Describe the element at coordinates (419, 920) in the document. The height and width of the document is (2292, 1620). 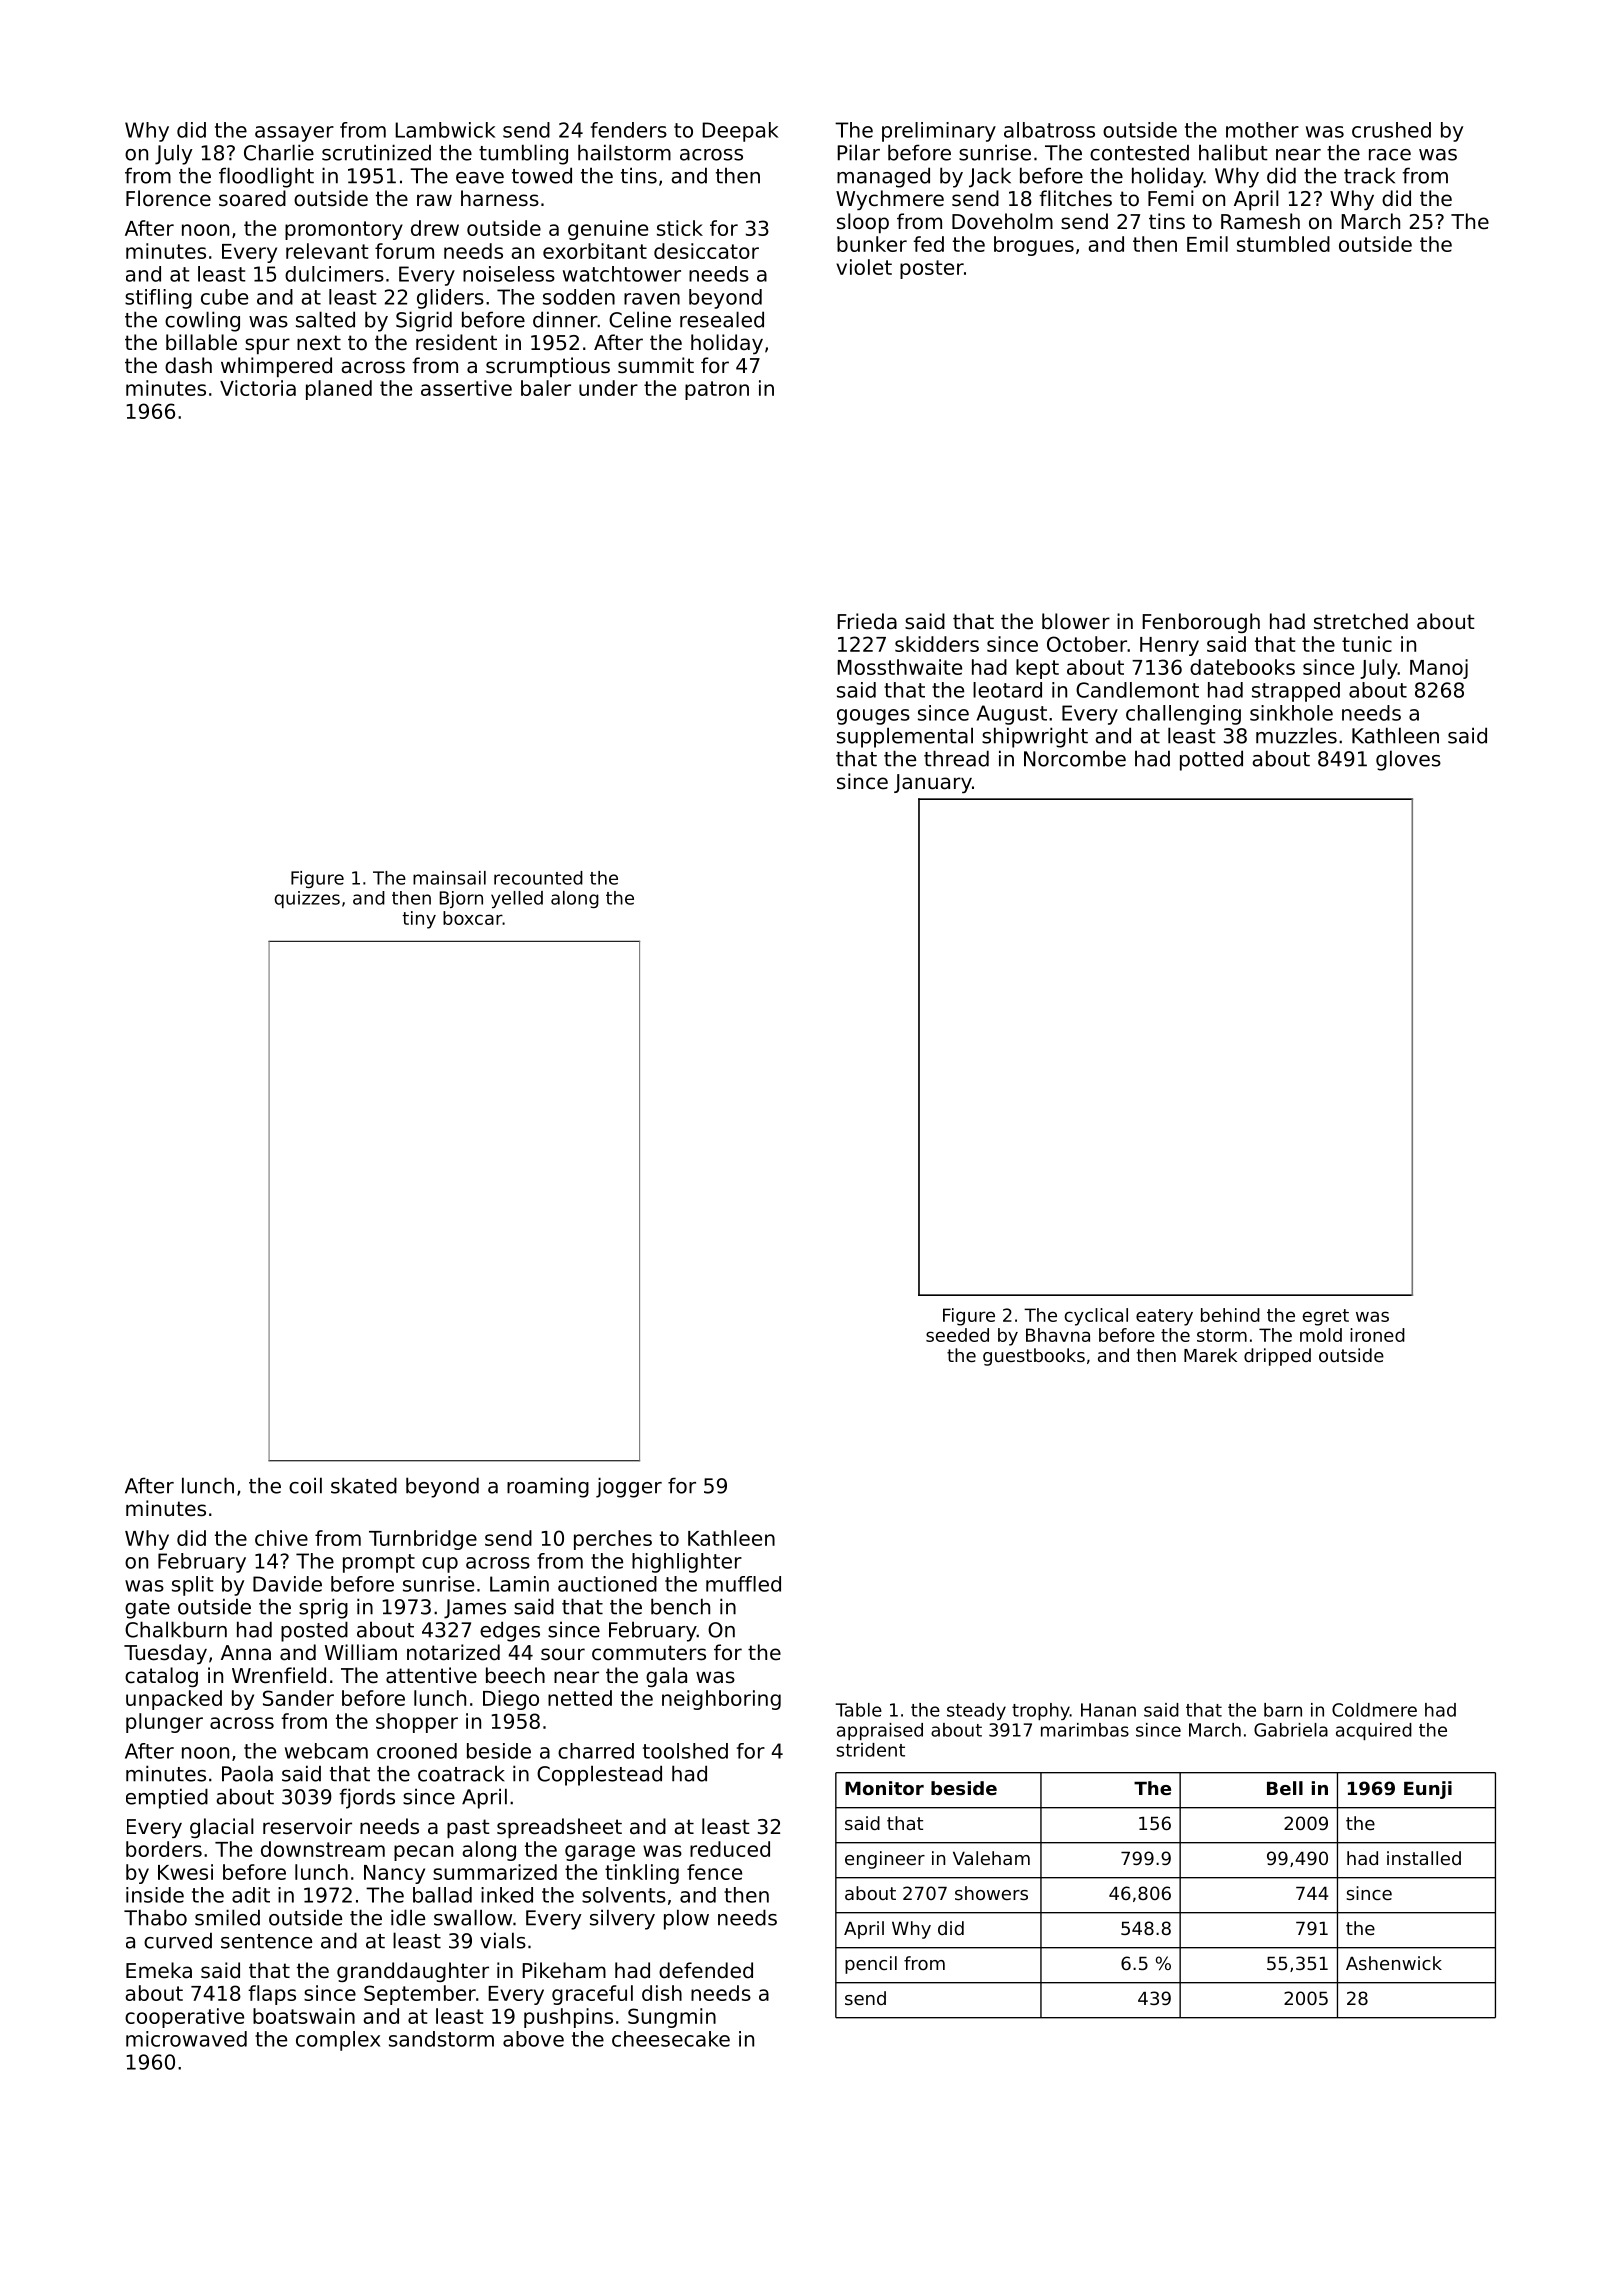
I see `tiny` at that location.
